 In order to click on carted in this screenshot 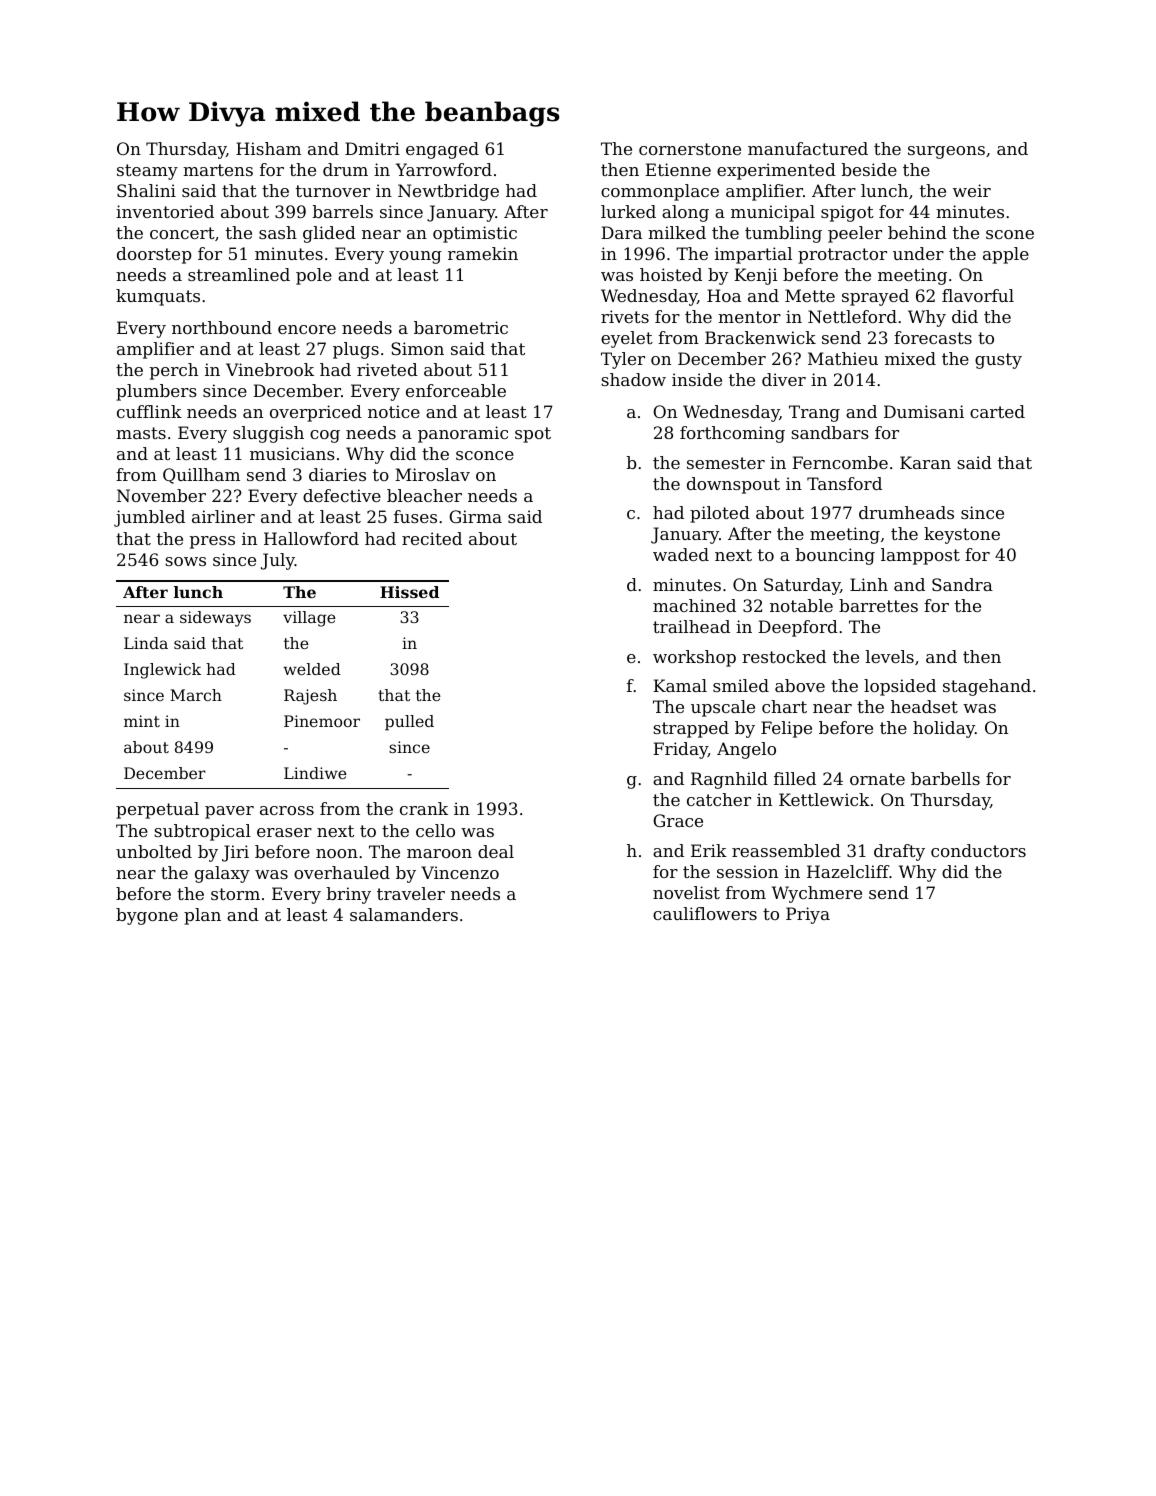, I will do `click(997, 411)`.
